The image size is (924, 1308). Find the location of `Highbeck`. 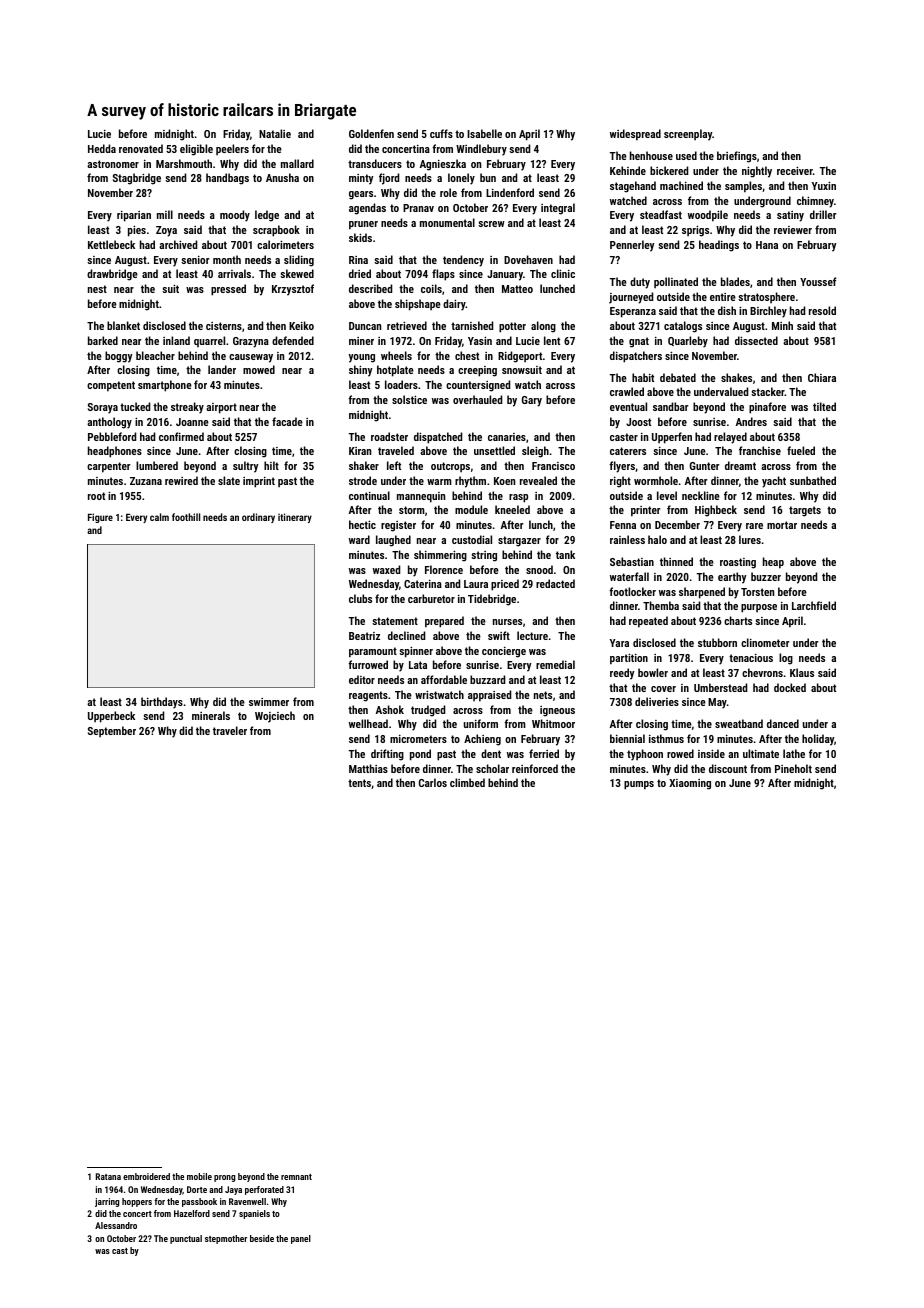

Highbeck is located at coordinates (716, 511).
